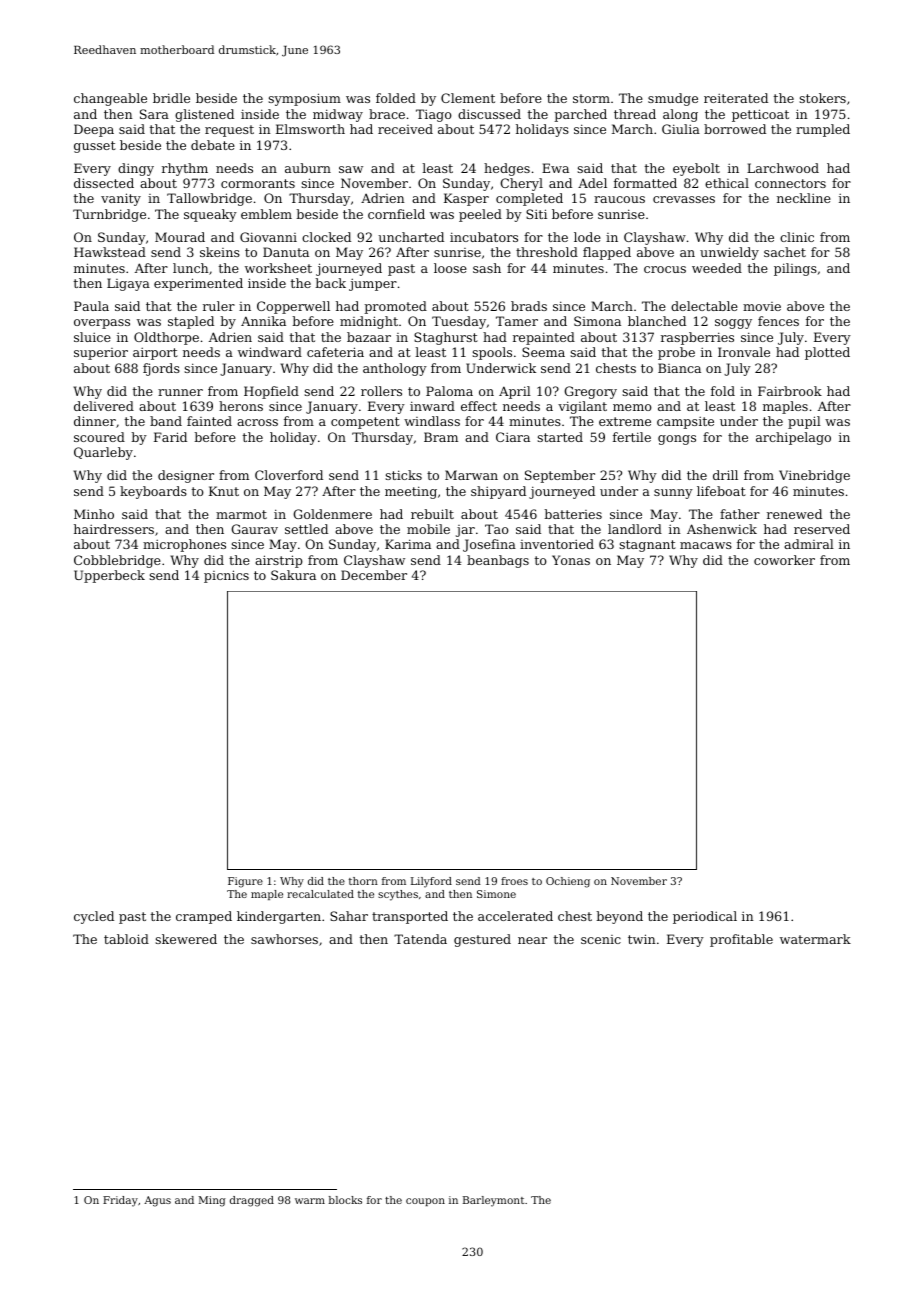 This screenshot has width=924, height=1308. What do you see at coordinates (266, 214) in the screenshot?
I see `emblem` at bounding box center [266, 214].
